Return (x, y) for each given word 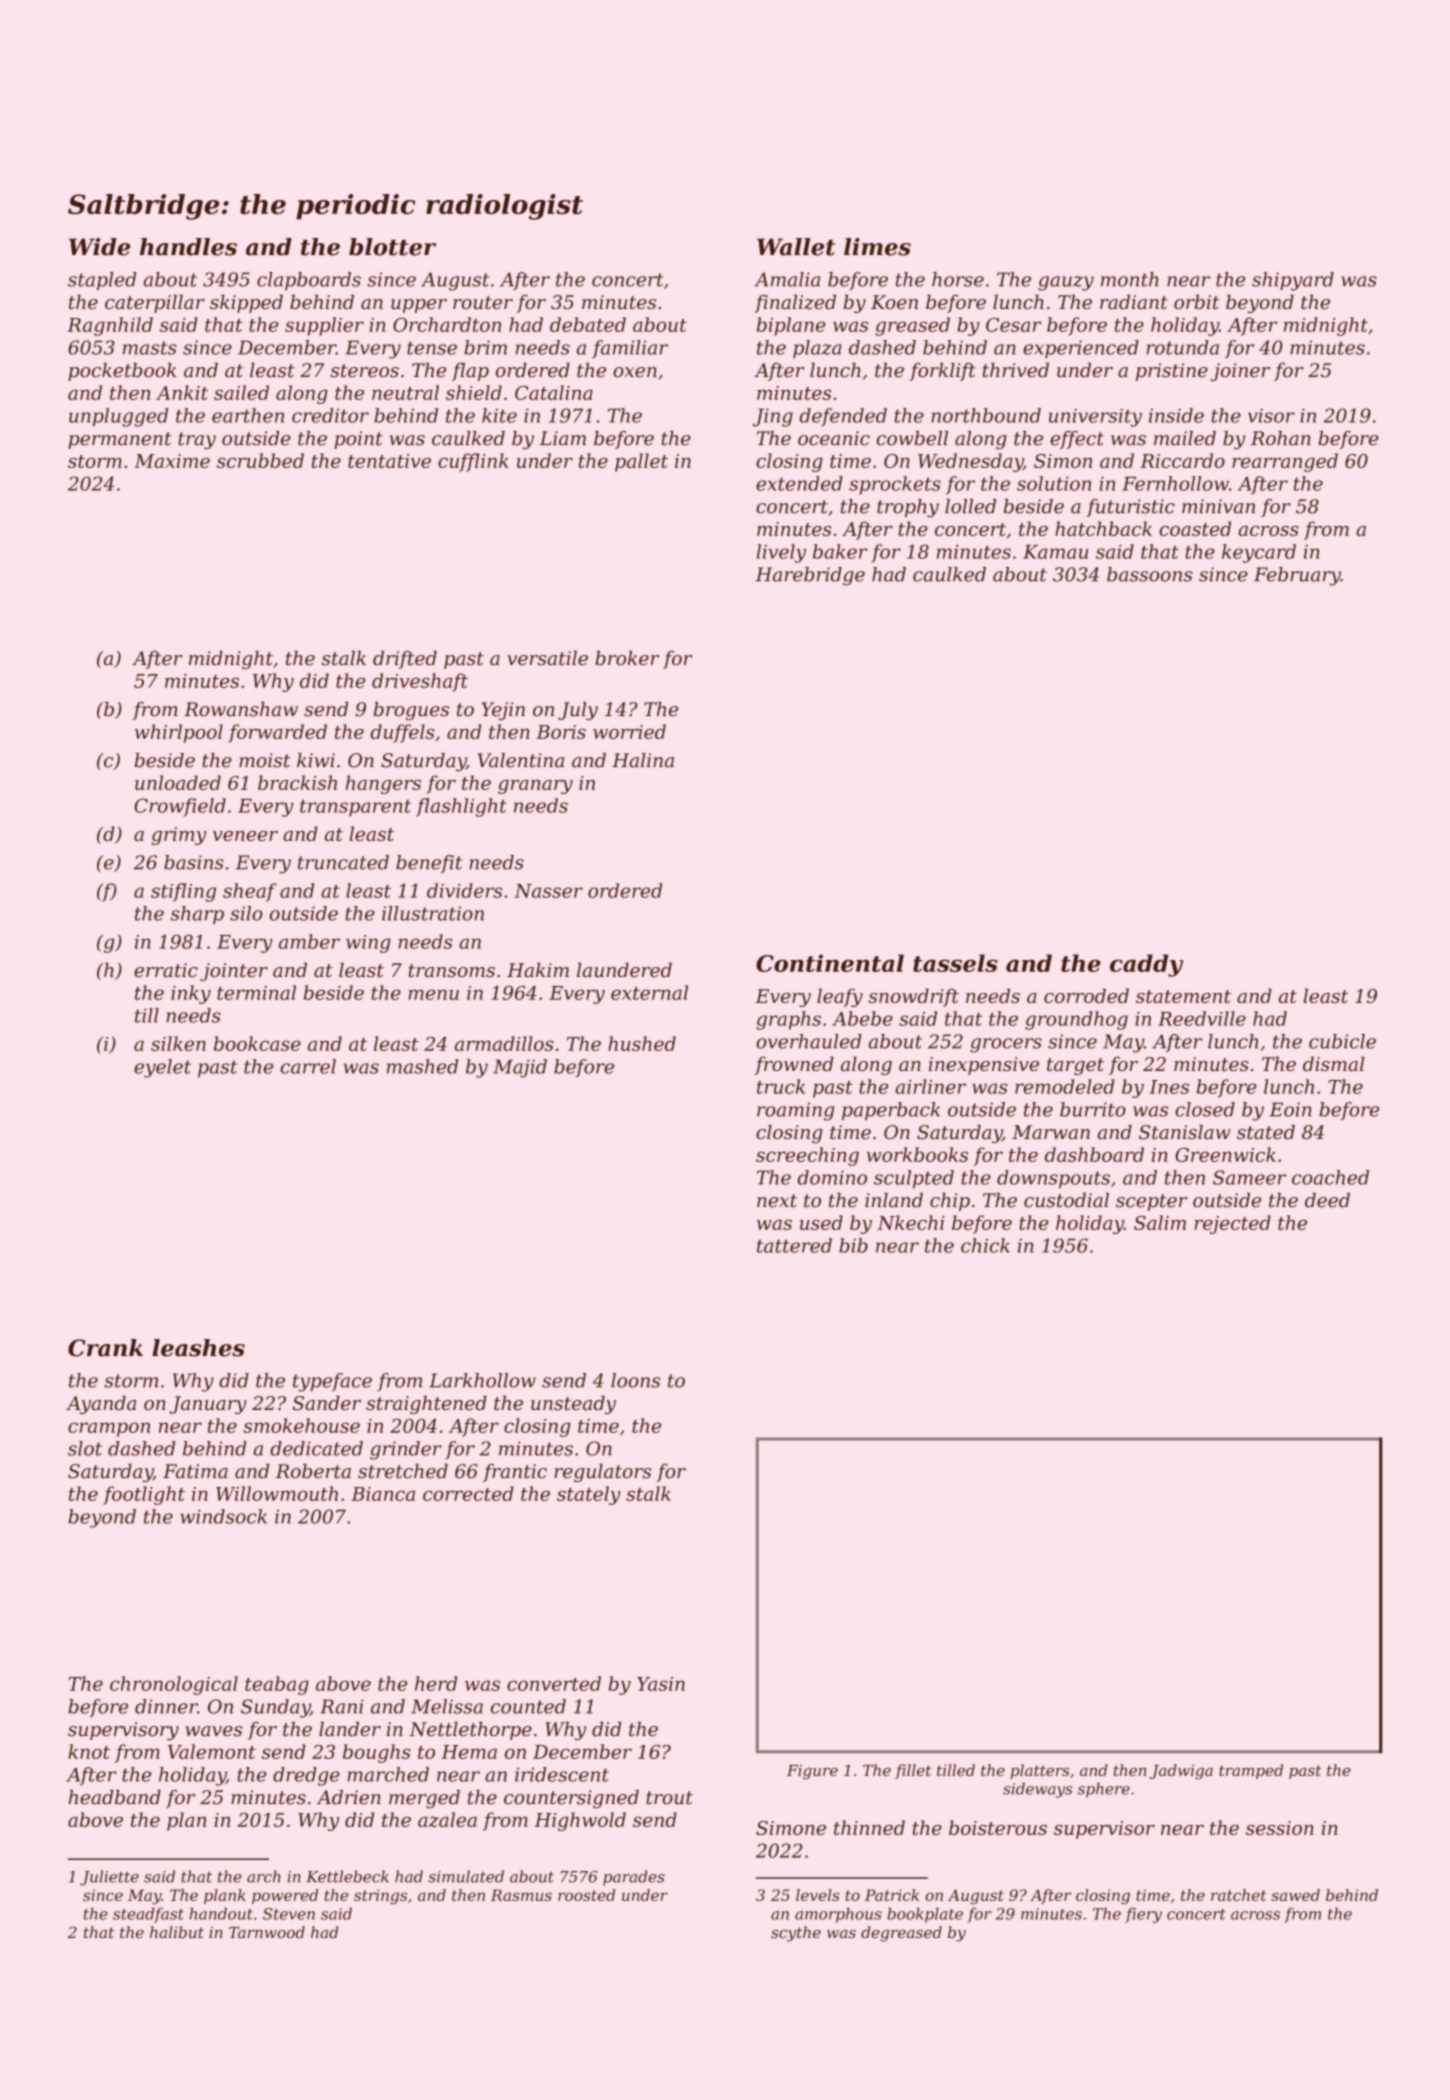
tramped (1251, 1771)
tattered (794, 1245)
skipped (246, 303)
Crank (105, 1348)
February (1297, 576)
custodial (1066, 1200)
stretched (403, 1471)
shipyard (1293, 281)
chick (985, 1245)
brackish (297, 782)
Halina (643, 760)
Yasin (661, 1684)
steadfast (148, 1915)
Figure (812, 1772)
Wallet (796, 247)
